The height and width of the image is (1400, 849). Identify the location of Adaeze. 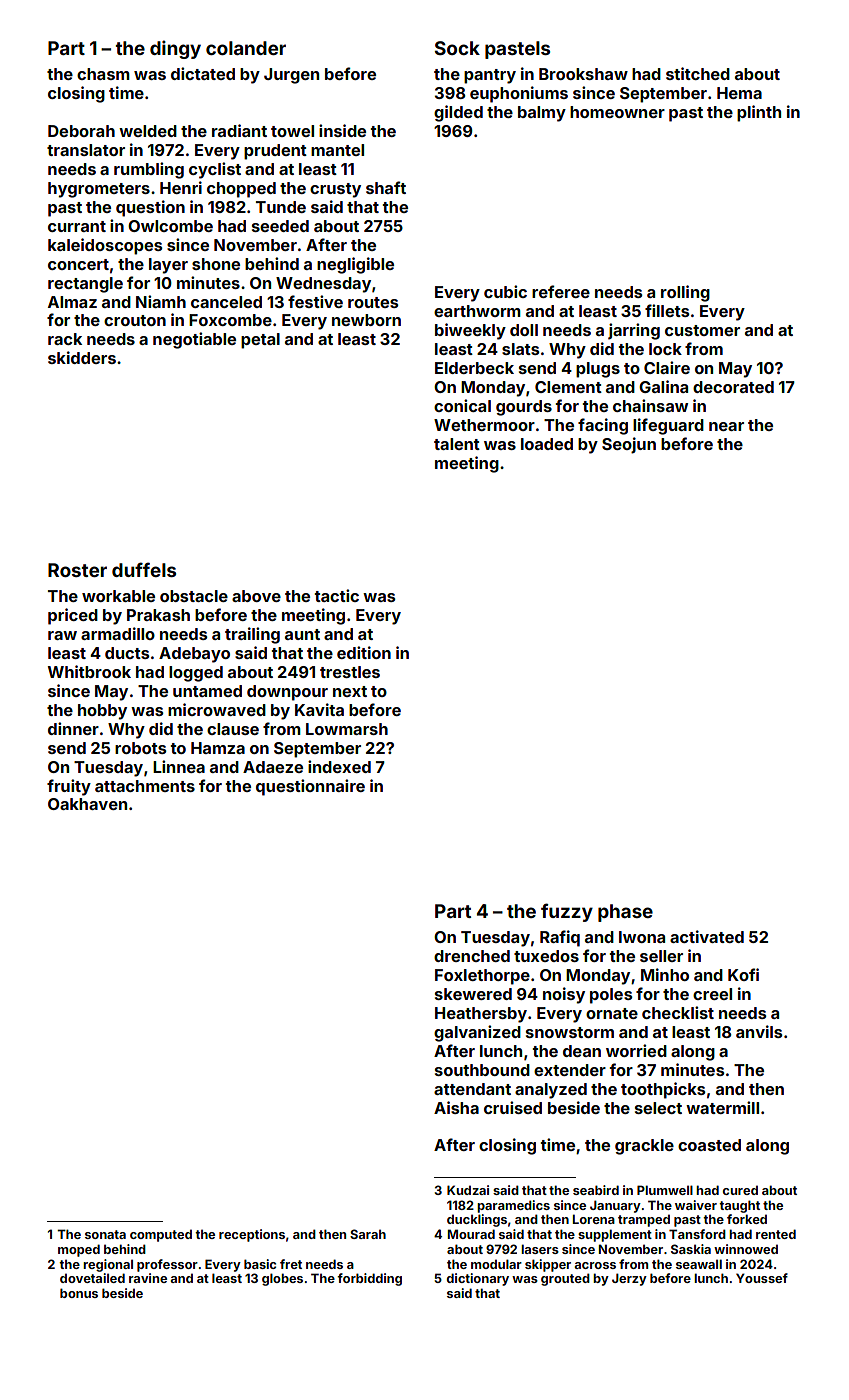
(273, 767).
